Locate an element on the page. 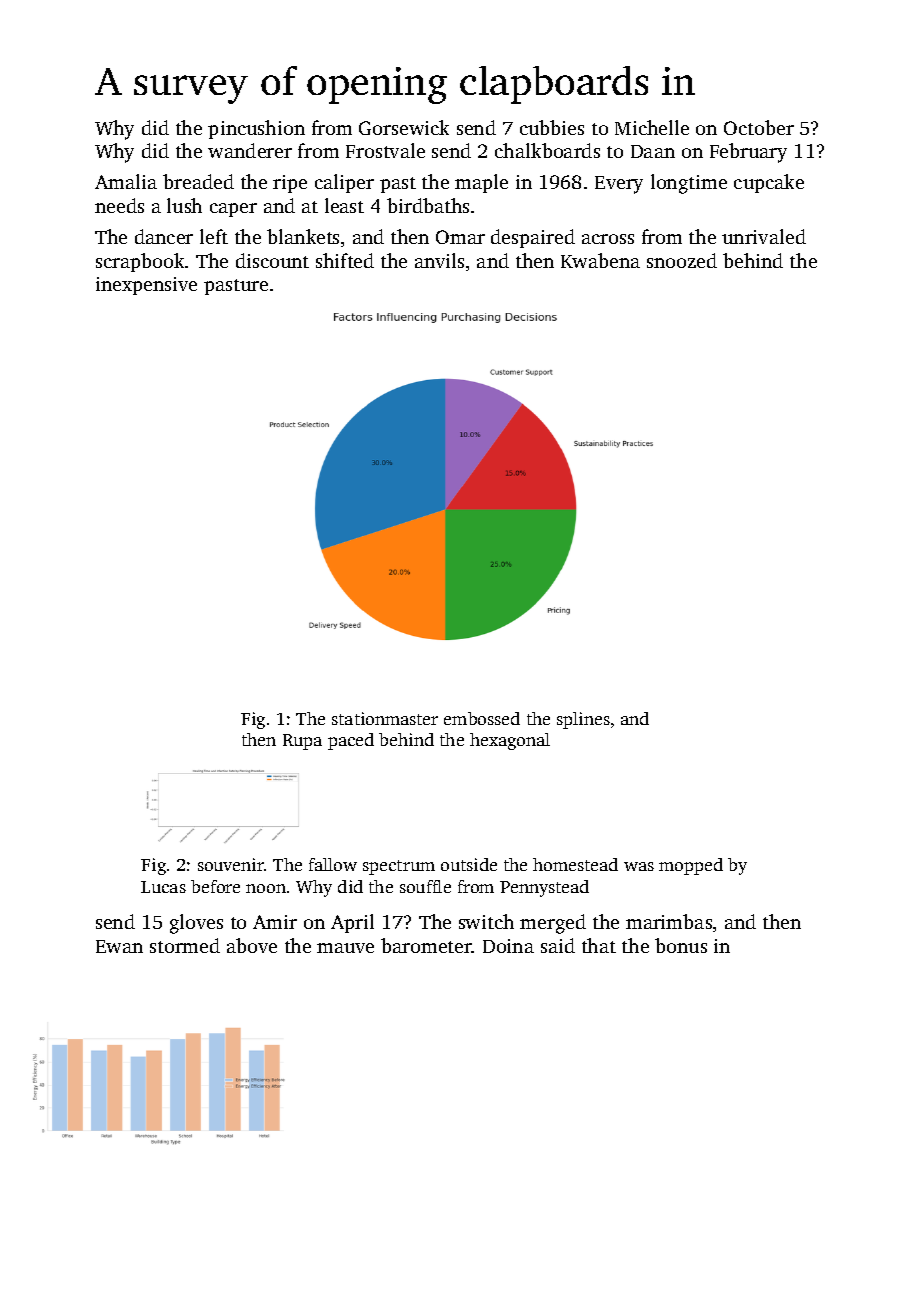  inexpensive is located at coordinates (146, 286).
